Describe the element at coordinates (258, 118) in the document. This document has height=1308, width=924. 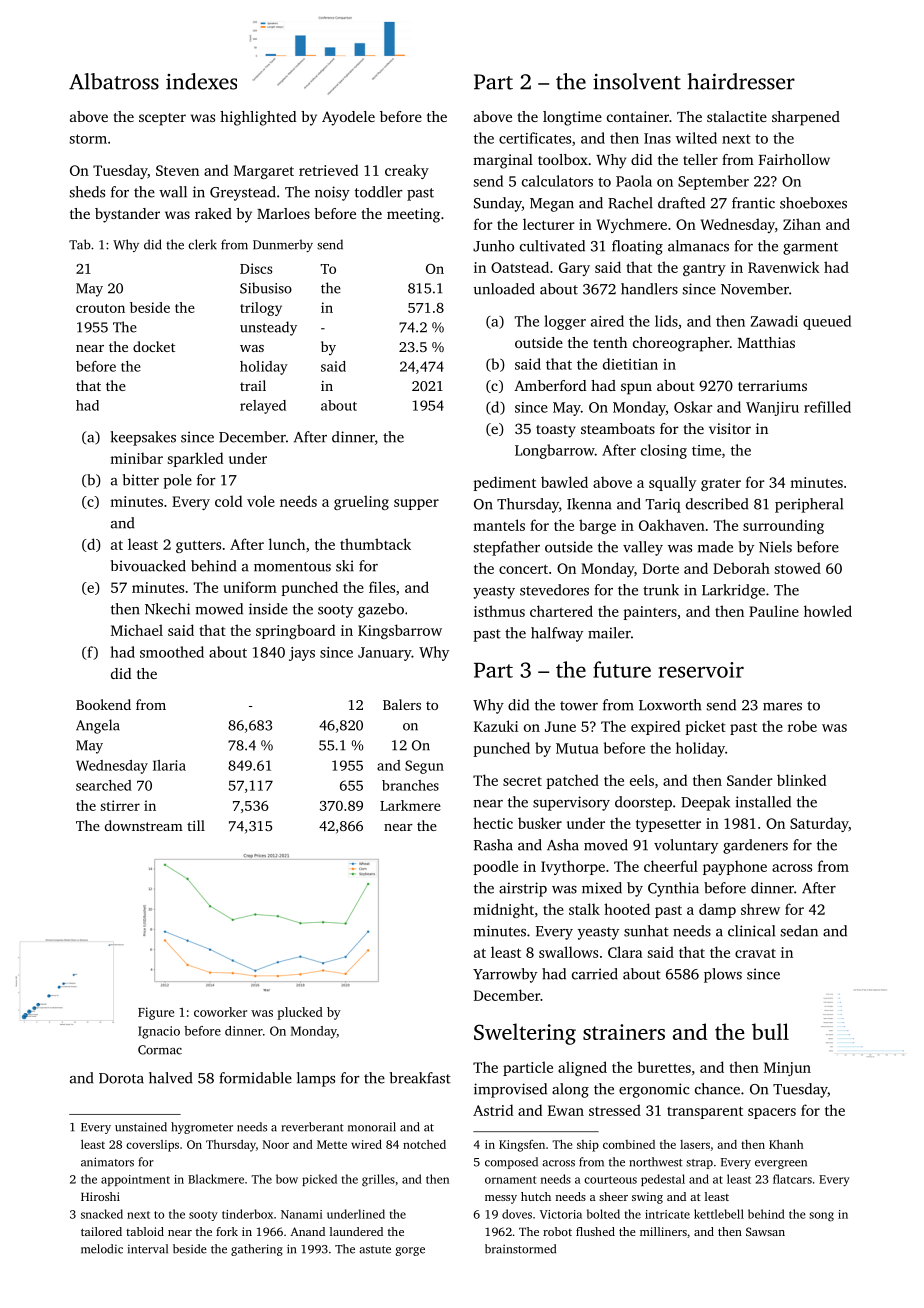
I see `highlighted` at that location.
